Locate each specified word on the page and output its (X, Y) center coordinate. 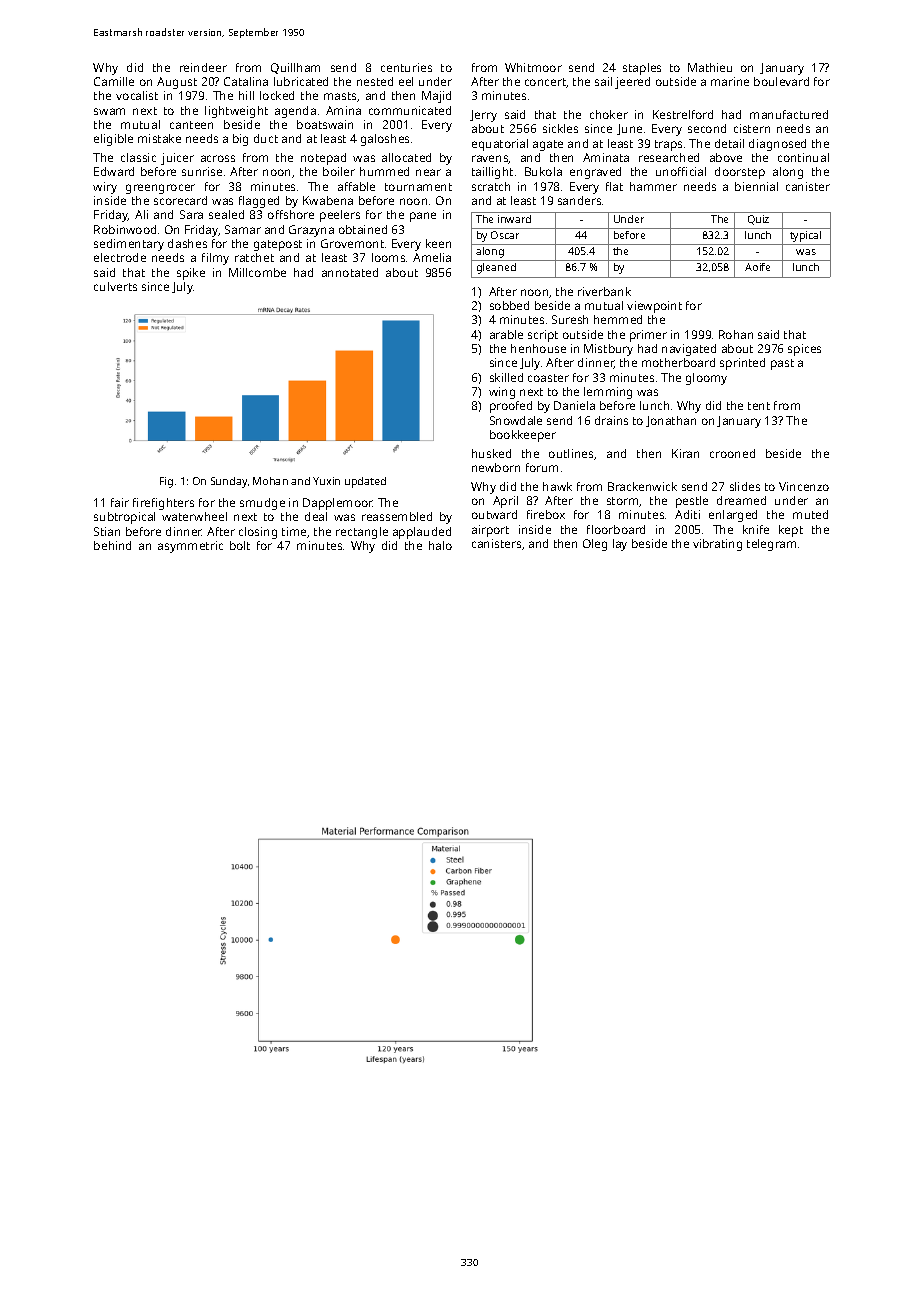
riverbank (604, 291)
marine (730, 81)
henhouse (538, 348)
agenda (295, 112)
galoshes (385, 140)
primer (648, 336)
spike (191, 274)
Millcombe (257, 272)
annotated (350, 272)
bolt (240, 545)
